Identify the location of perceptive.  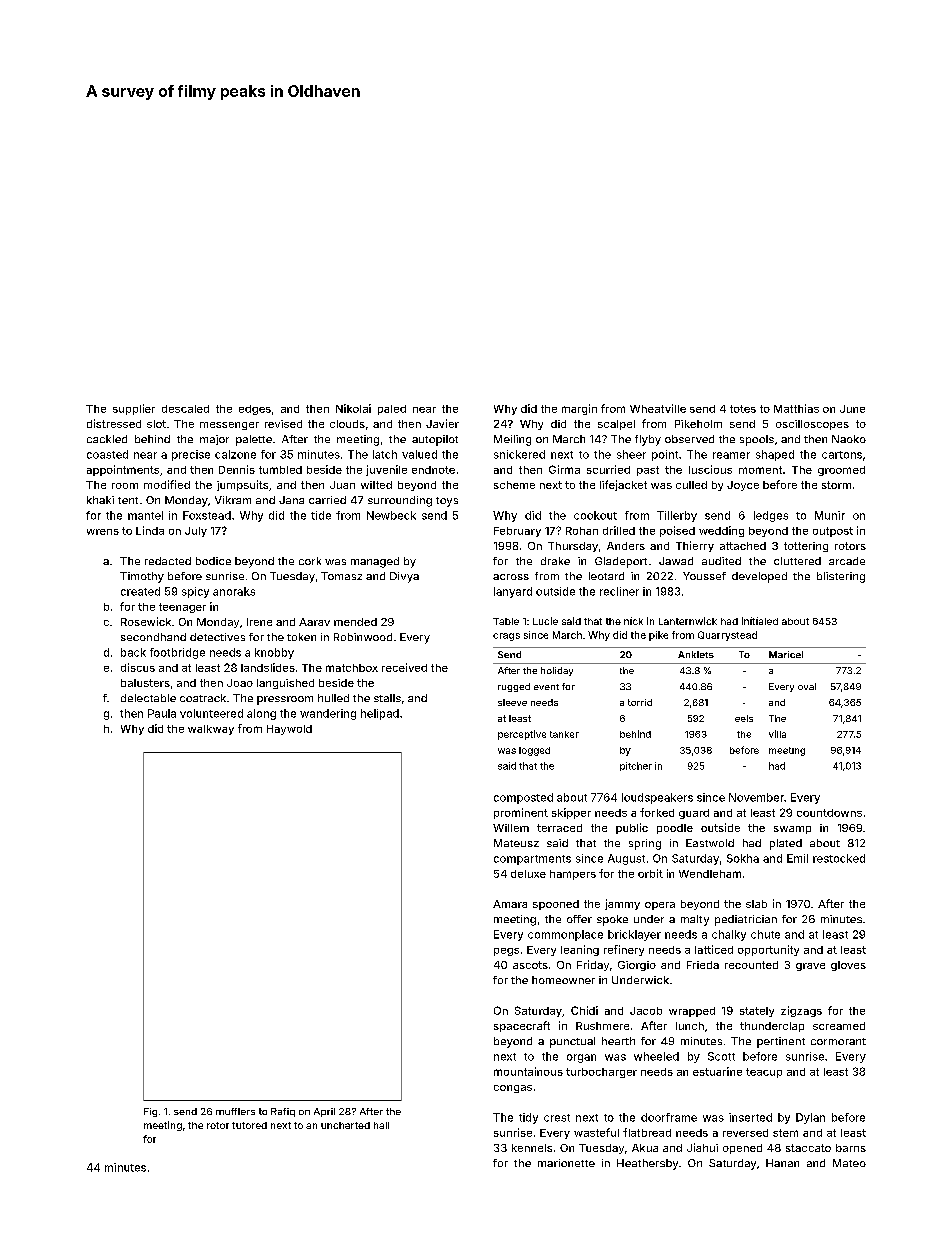
(522, 735).
